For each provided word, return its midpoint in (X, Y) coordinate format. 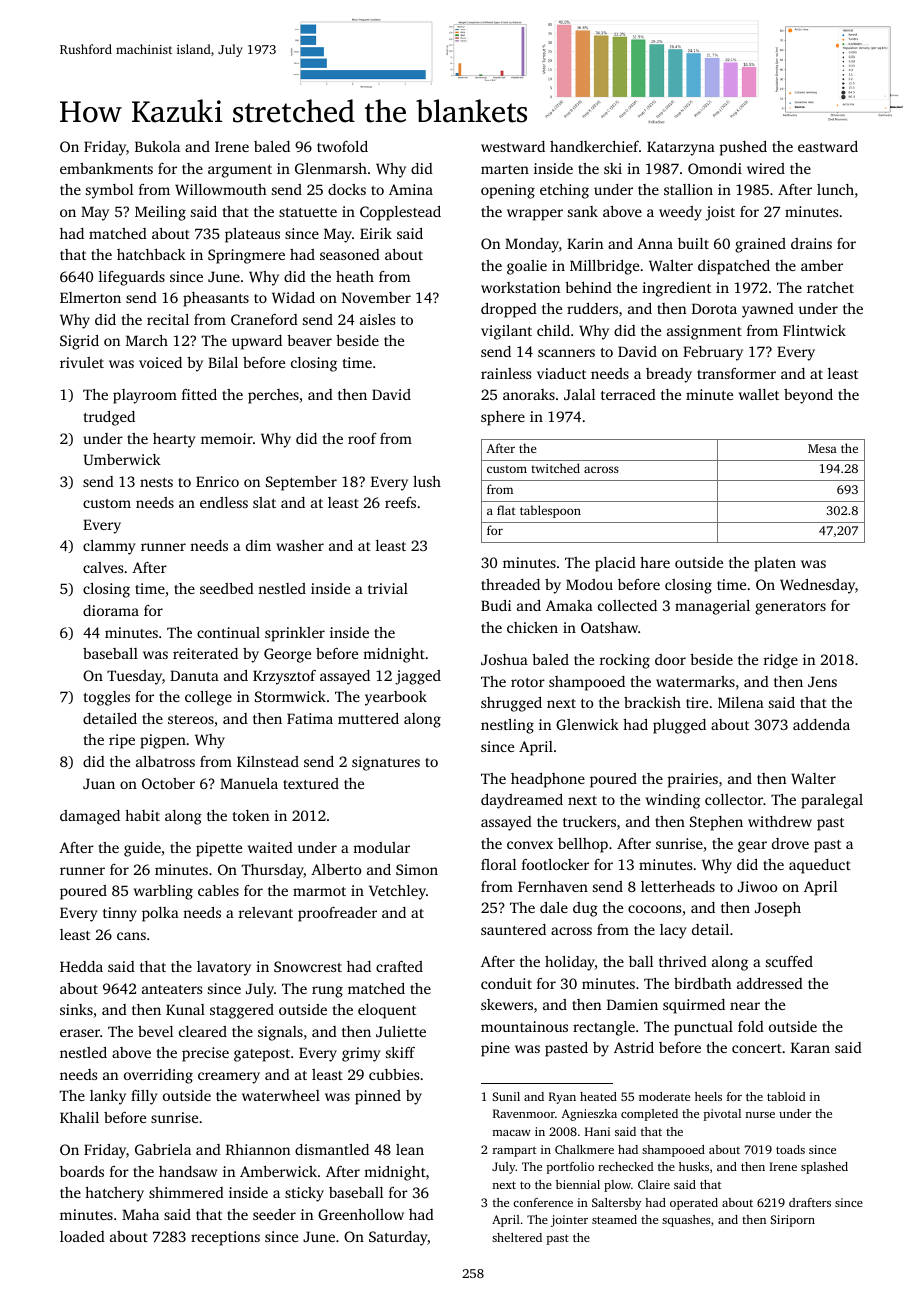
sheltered (517, 1237)
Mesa (822, 448)
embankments (106, 168)
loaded (82, 1236)
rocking (625, 661)
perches (273, 396)
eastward (828, 146)
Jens (822, 681)
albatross (165, 761)
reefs (400, 502)
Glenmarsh (331, 168)
